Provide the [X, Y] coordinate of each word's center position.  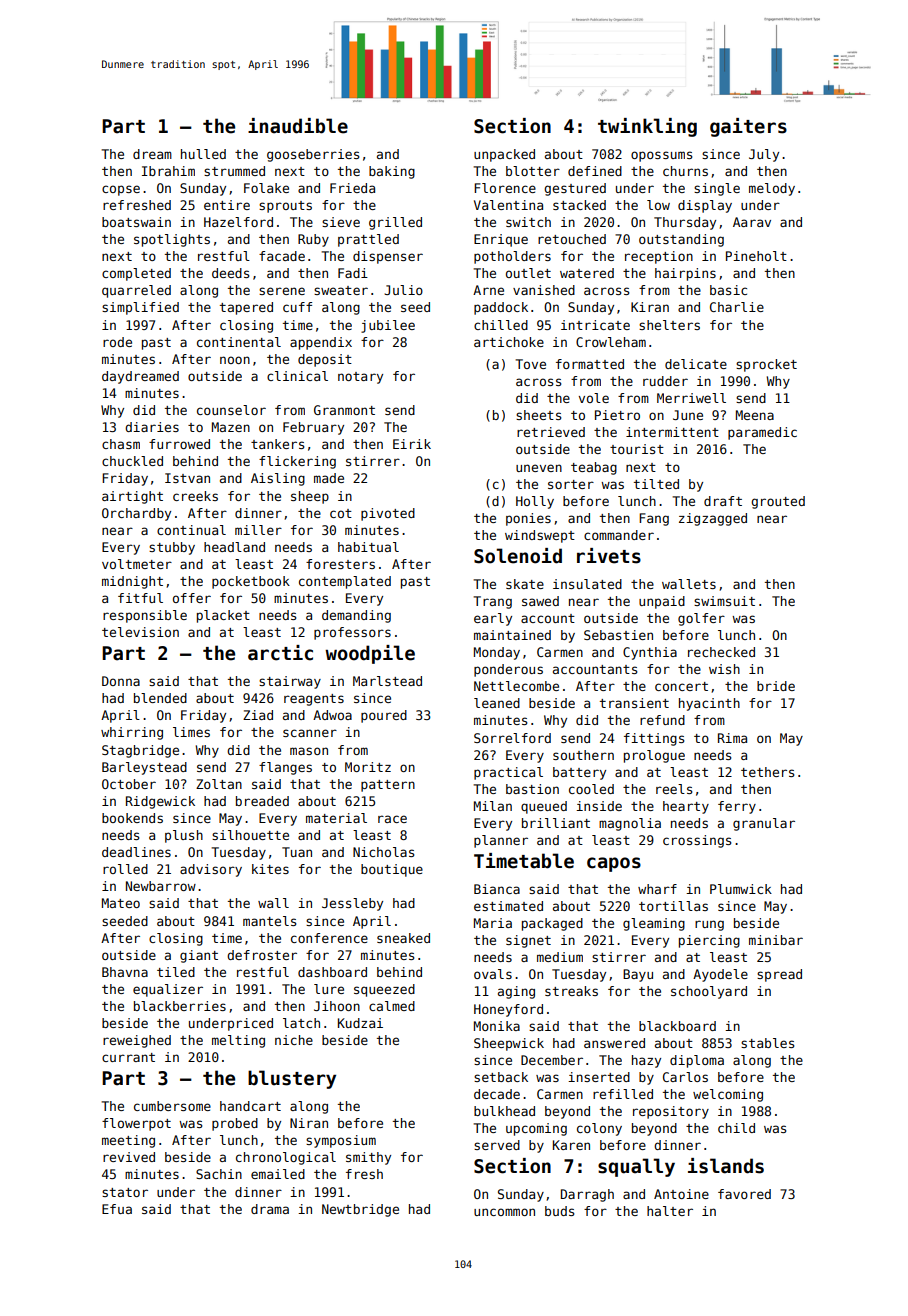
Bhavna [125, 972]
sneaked [403, 938]
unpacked [504, 155]
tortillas [673, 906]
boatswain [136, 222]
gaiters [748, 127]
